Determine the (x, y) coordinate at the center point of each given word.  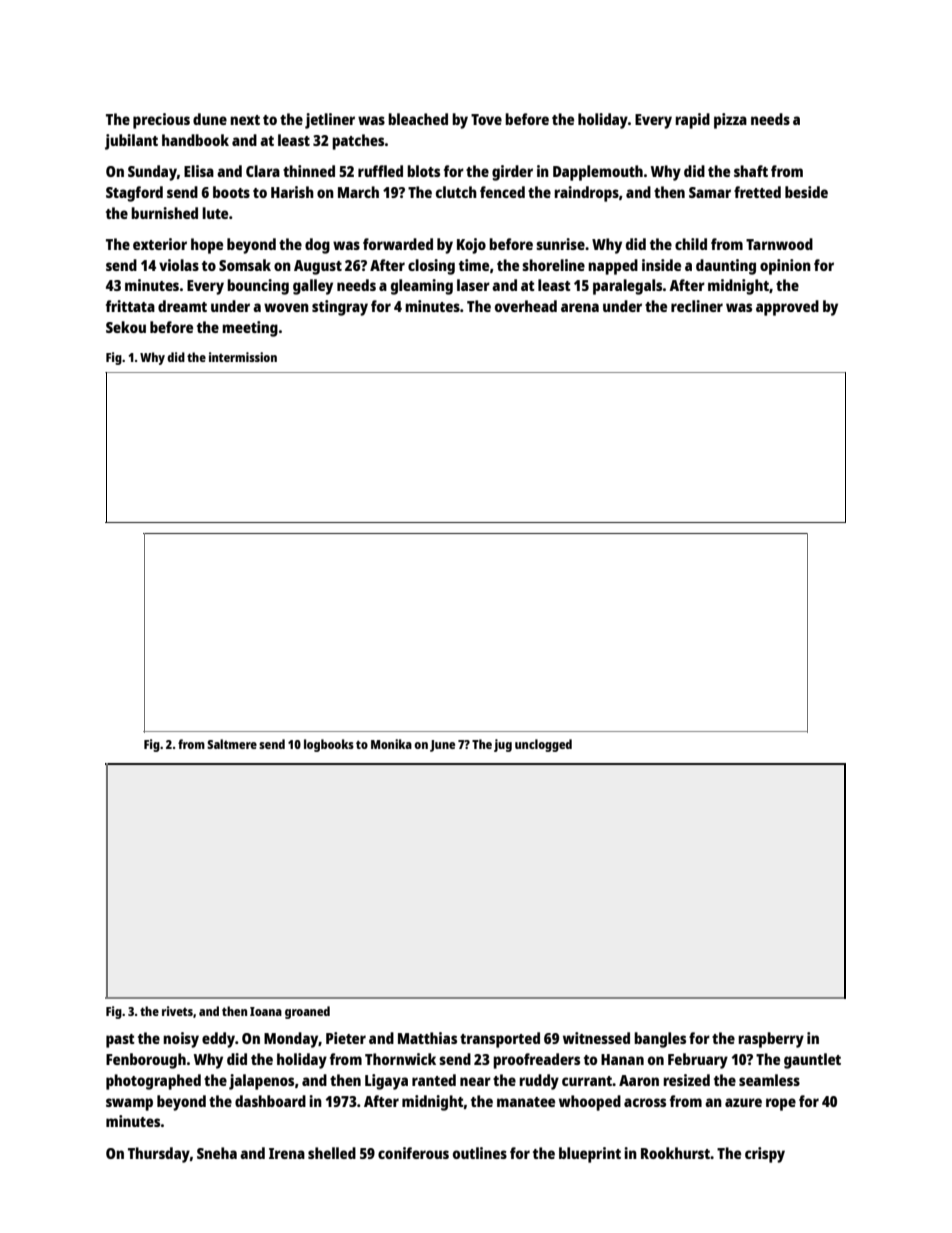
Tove (486, 119)
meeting (250, 329)
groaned (307, 1012)
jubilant (131, 142)
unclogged (543, 745)
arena (580, 307)
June (442, 746)
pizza (730, 121)
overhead (526, 306)
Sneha (217, 1153)
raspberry (771, 1040)
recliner (697, 306)
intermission (243, 357)
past (120, 1041)
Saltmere (232, 744)
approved (787, 308)
